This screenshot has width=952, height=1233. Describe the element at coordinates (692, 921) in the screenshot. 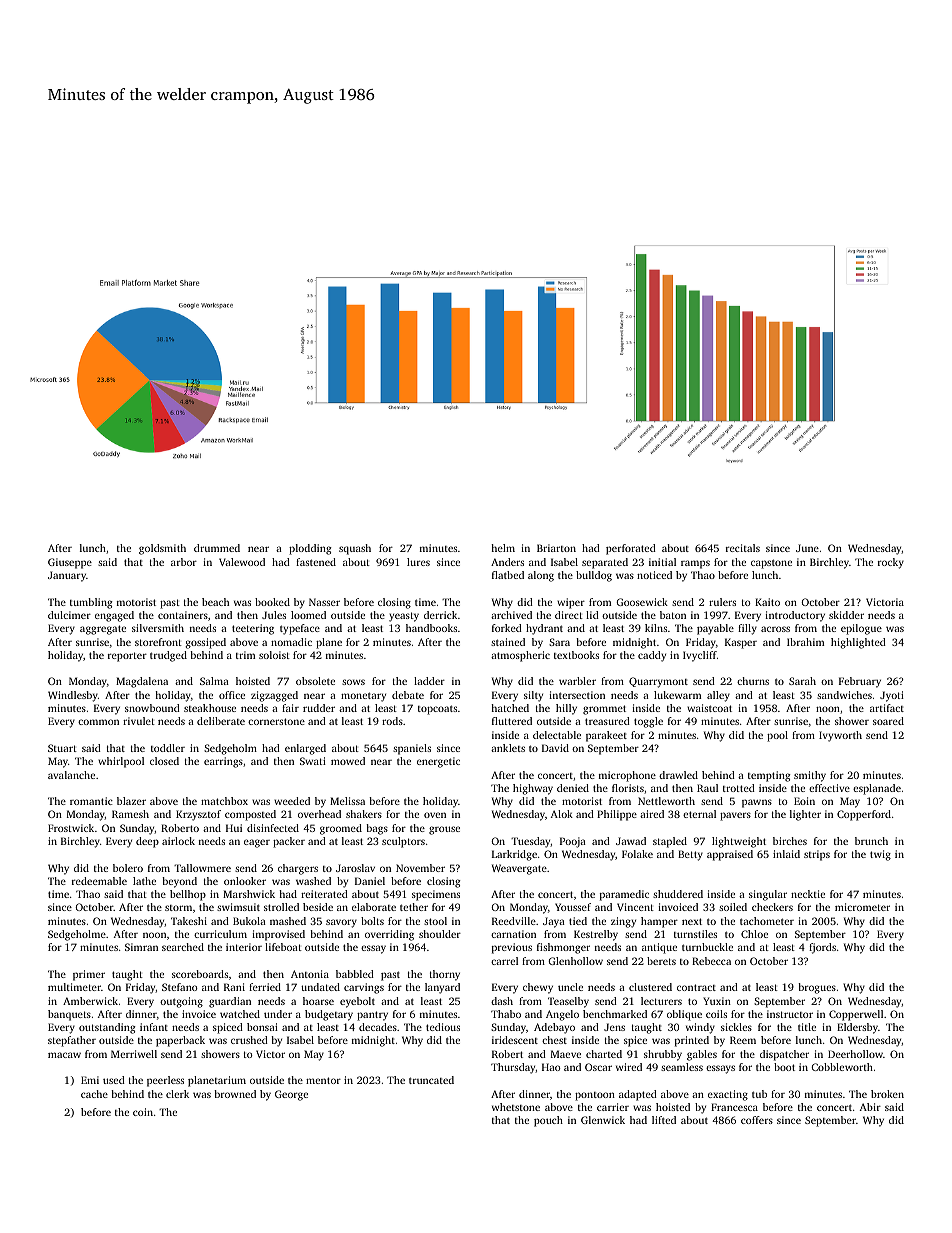

I see `next` at that location.
